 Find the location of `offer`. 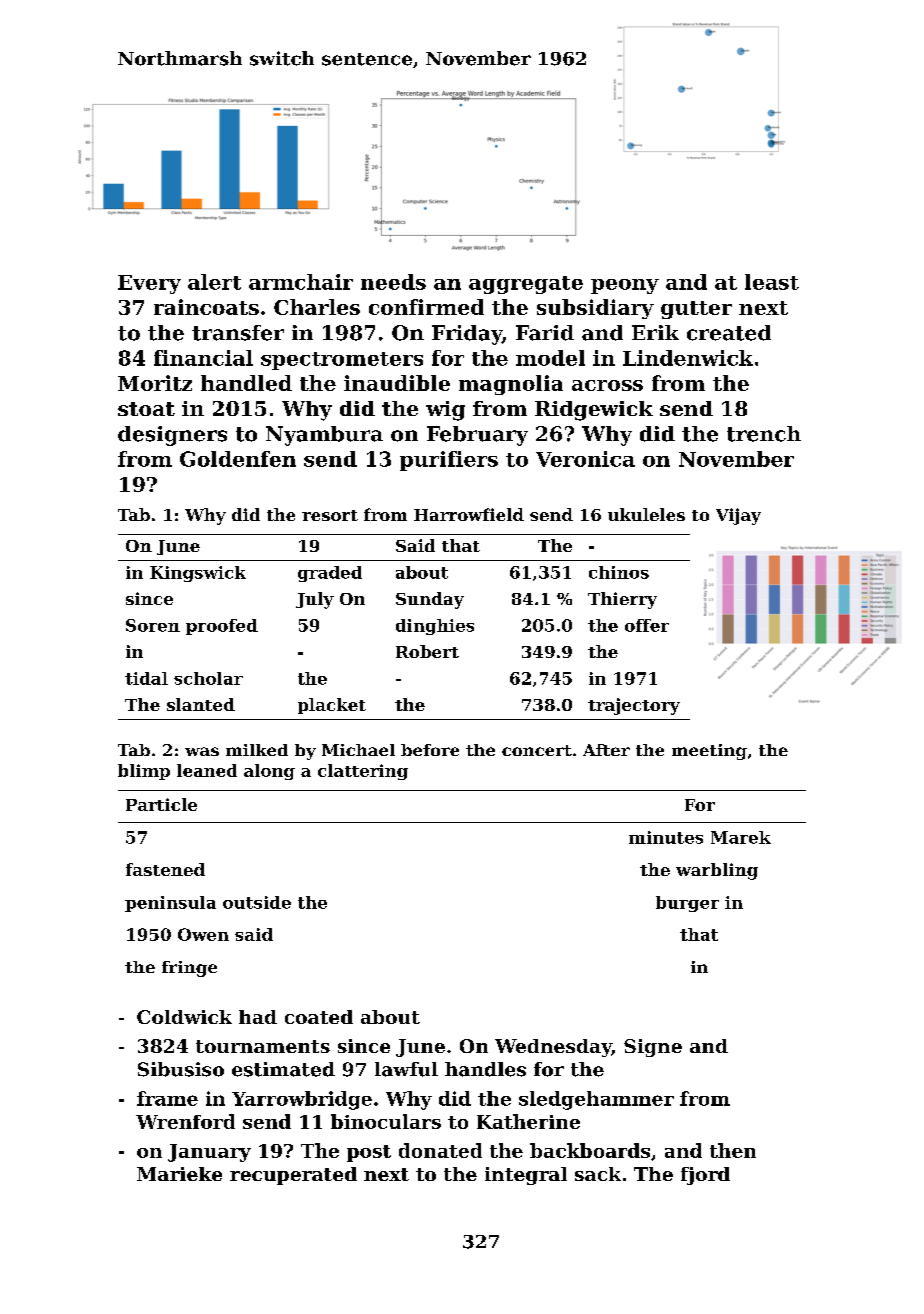

offer is located at coordinates (647, 625).
